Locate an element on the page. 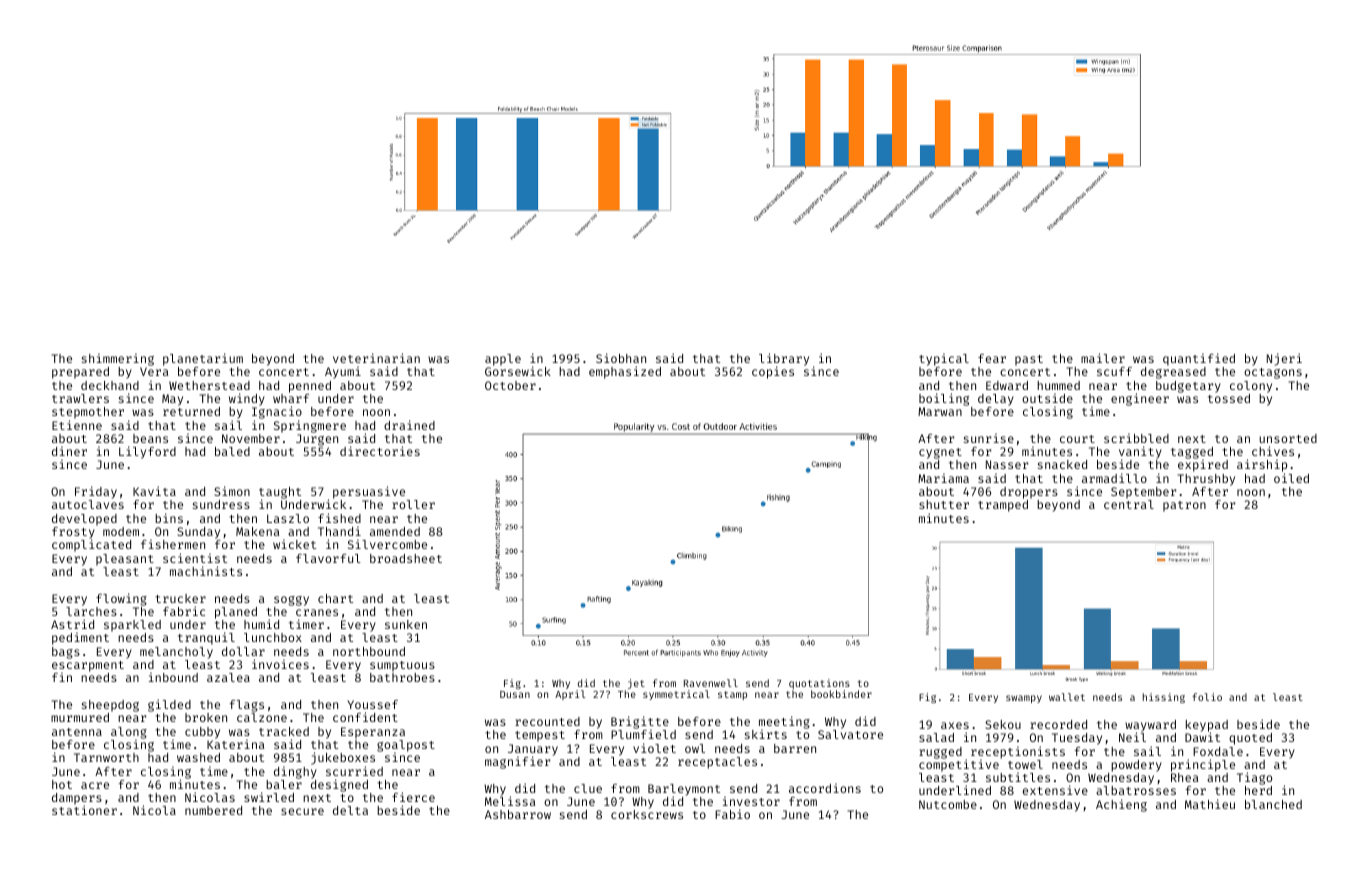  Simon is located at coordinates (232, 491).
